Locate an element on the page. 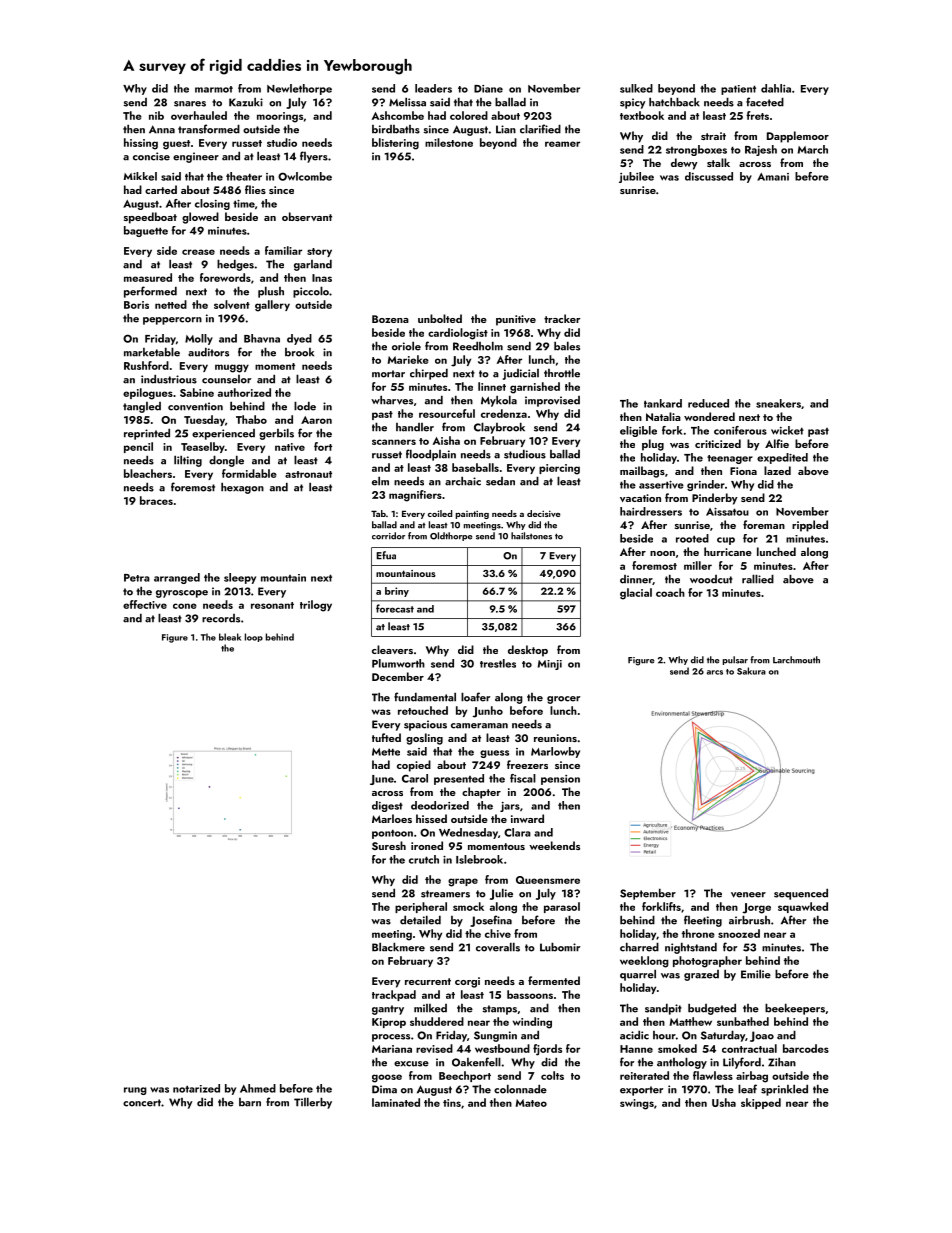  sneakers is located at coordinates (778, 403).
